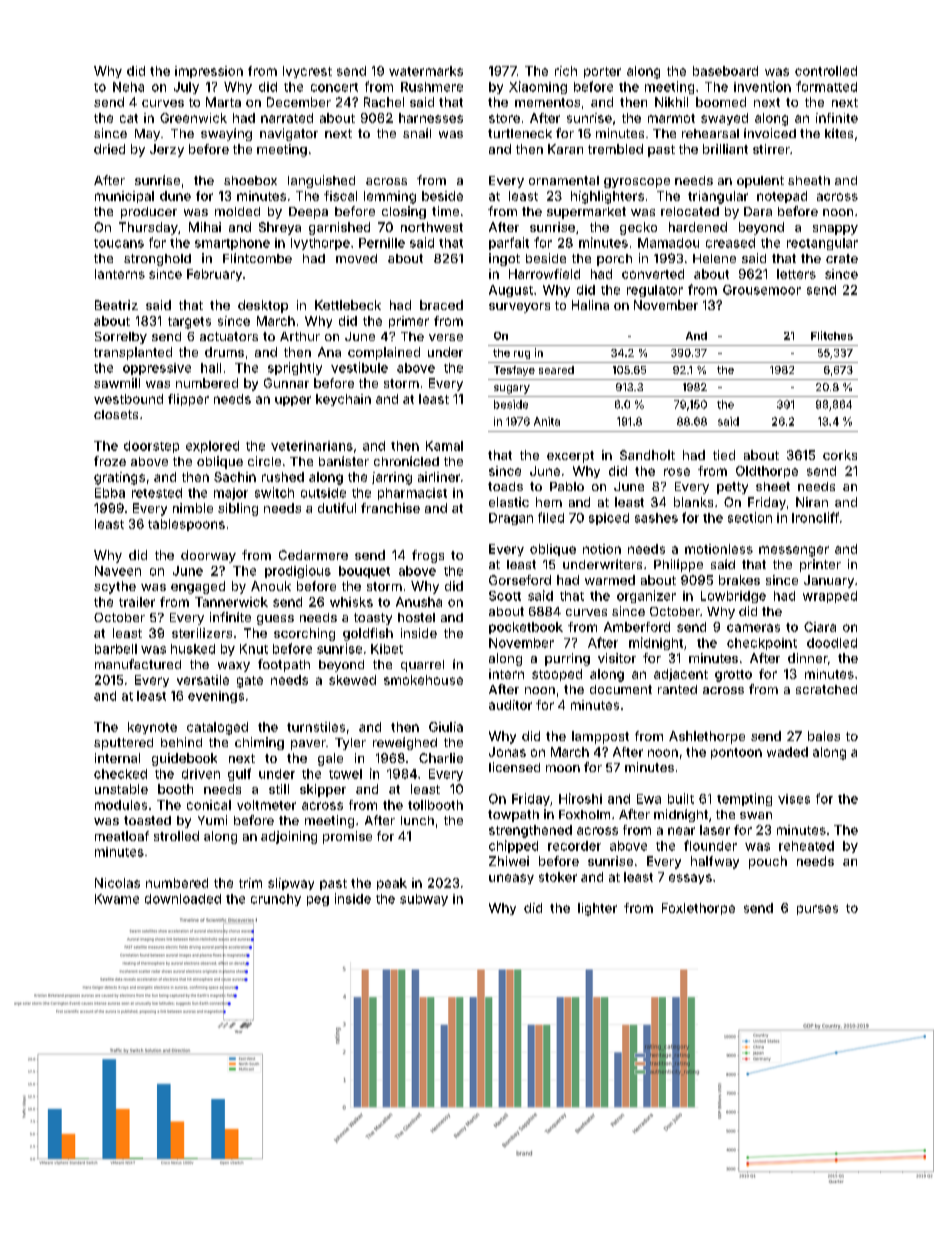 The height and width of the screenshot is (1233, 952). I want to click on tied, so click(724, 455).
